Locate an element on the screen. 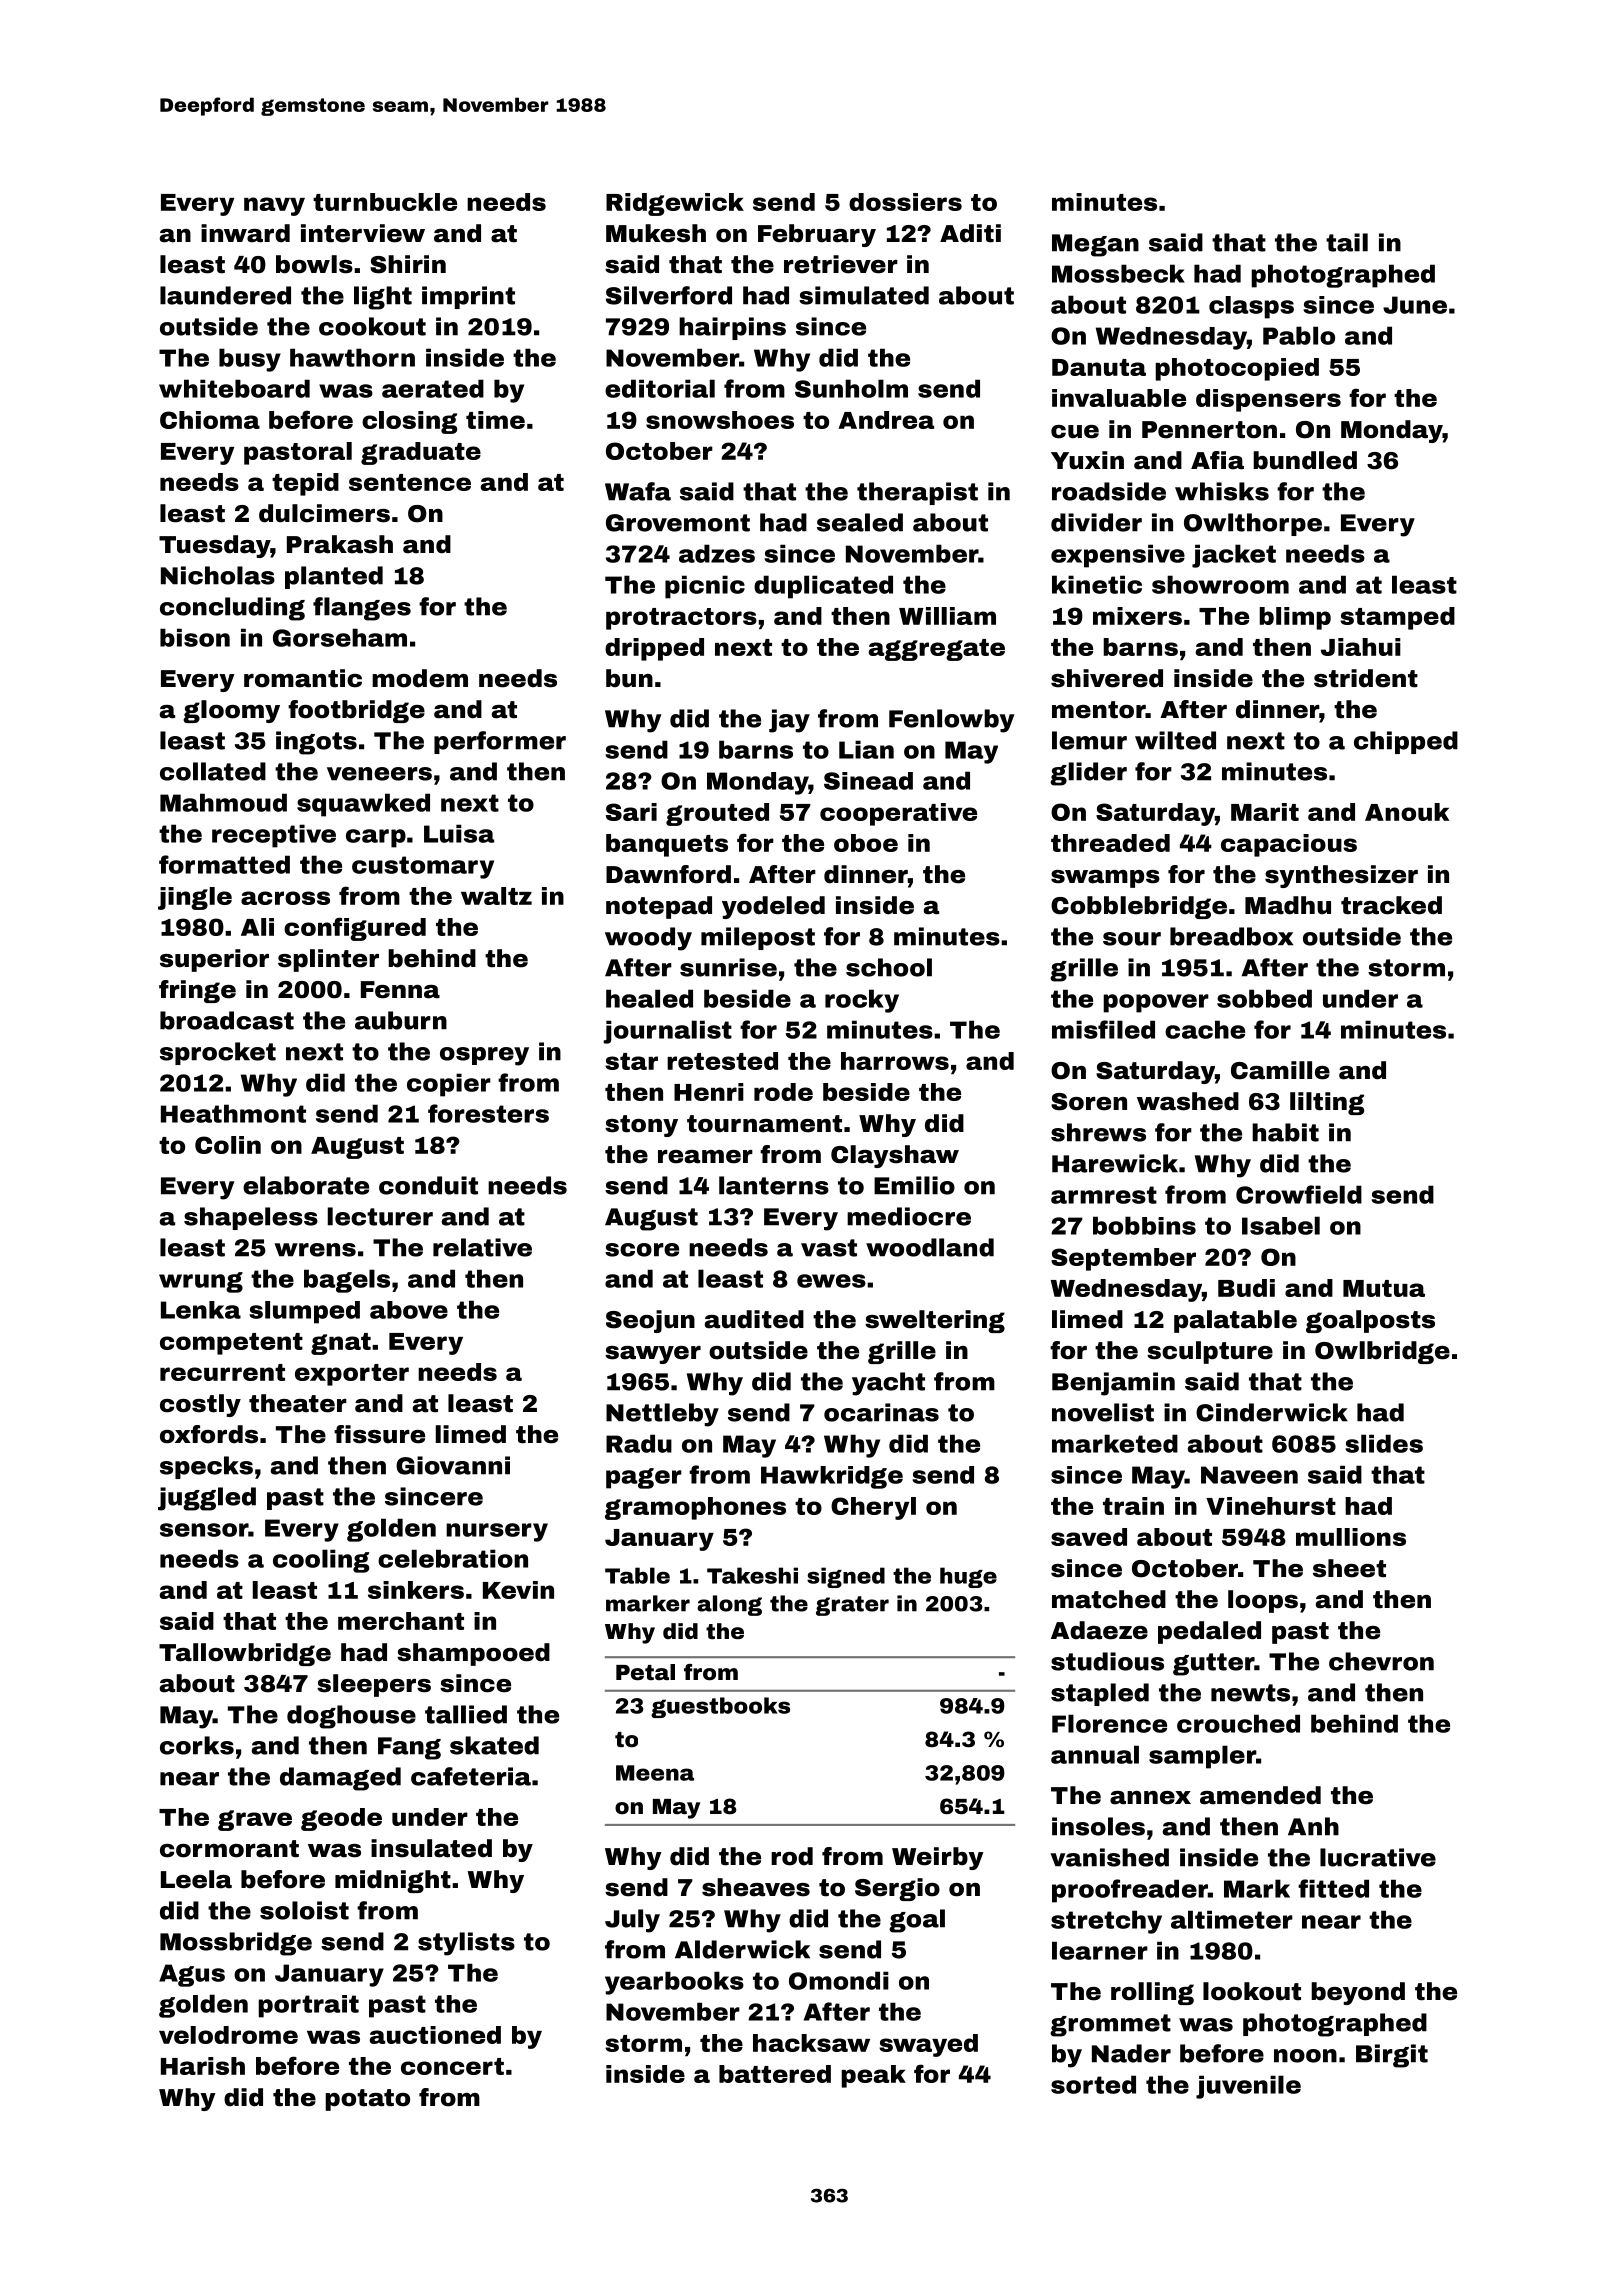 This screenshot has height=2292, width=1620. editorial is located at coordinates (660, 388).
